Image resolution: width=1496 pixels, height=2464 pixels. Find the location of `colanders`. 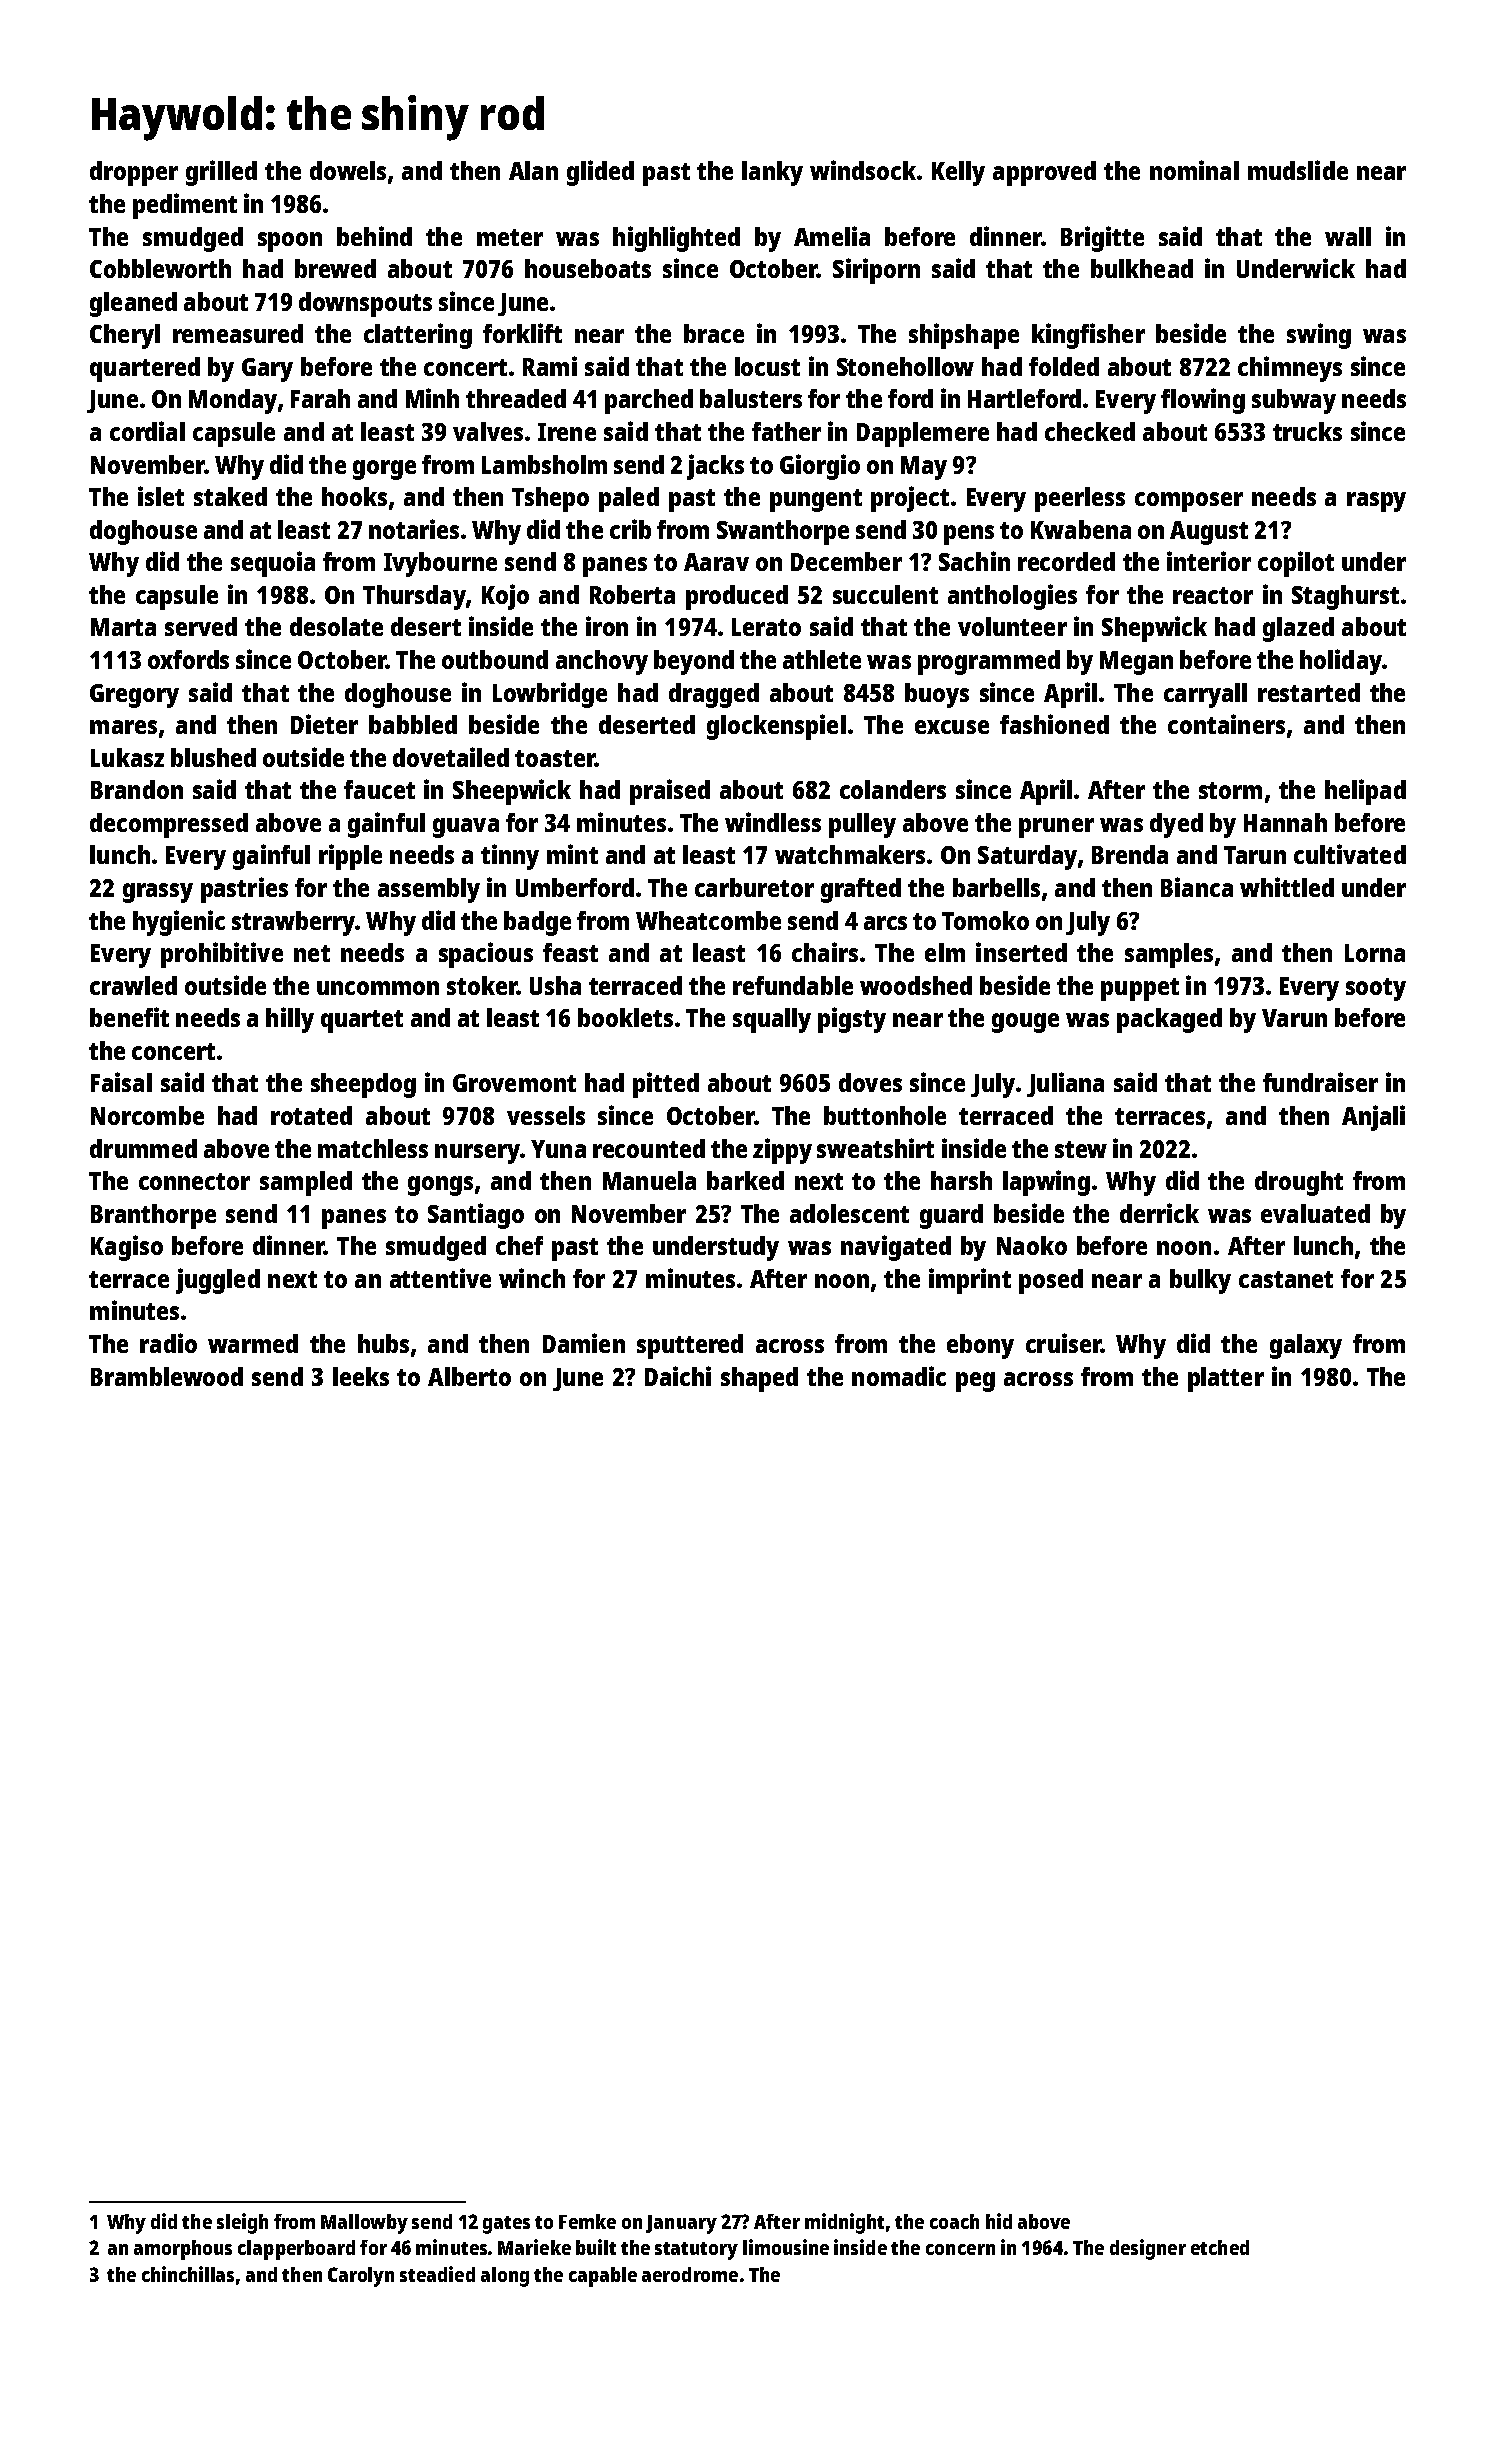

colanders is located at coordinates (893, 789).
